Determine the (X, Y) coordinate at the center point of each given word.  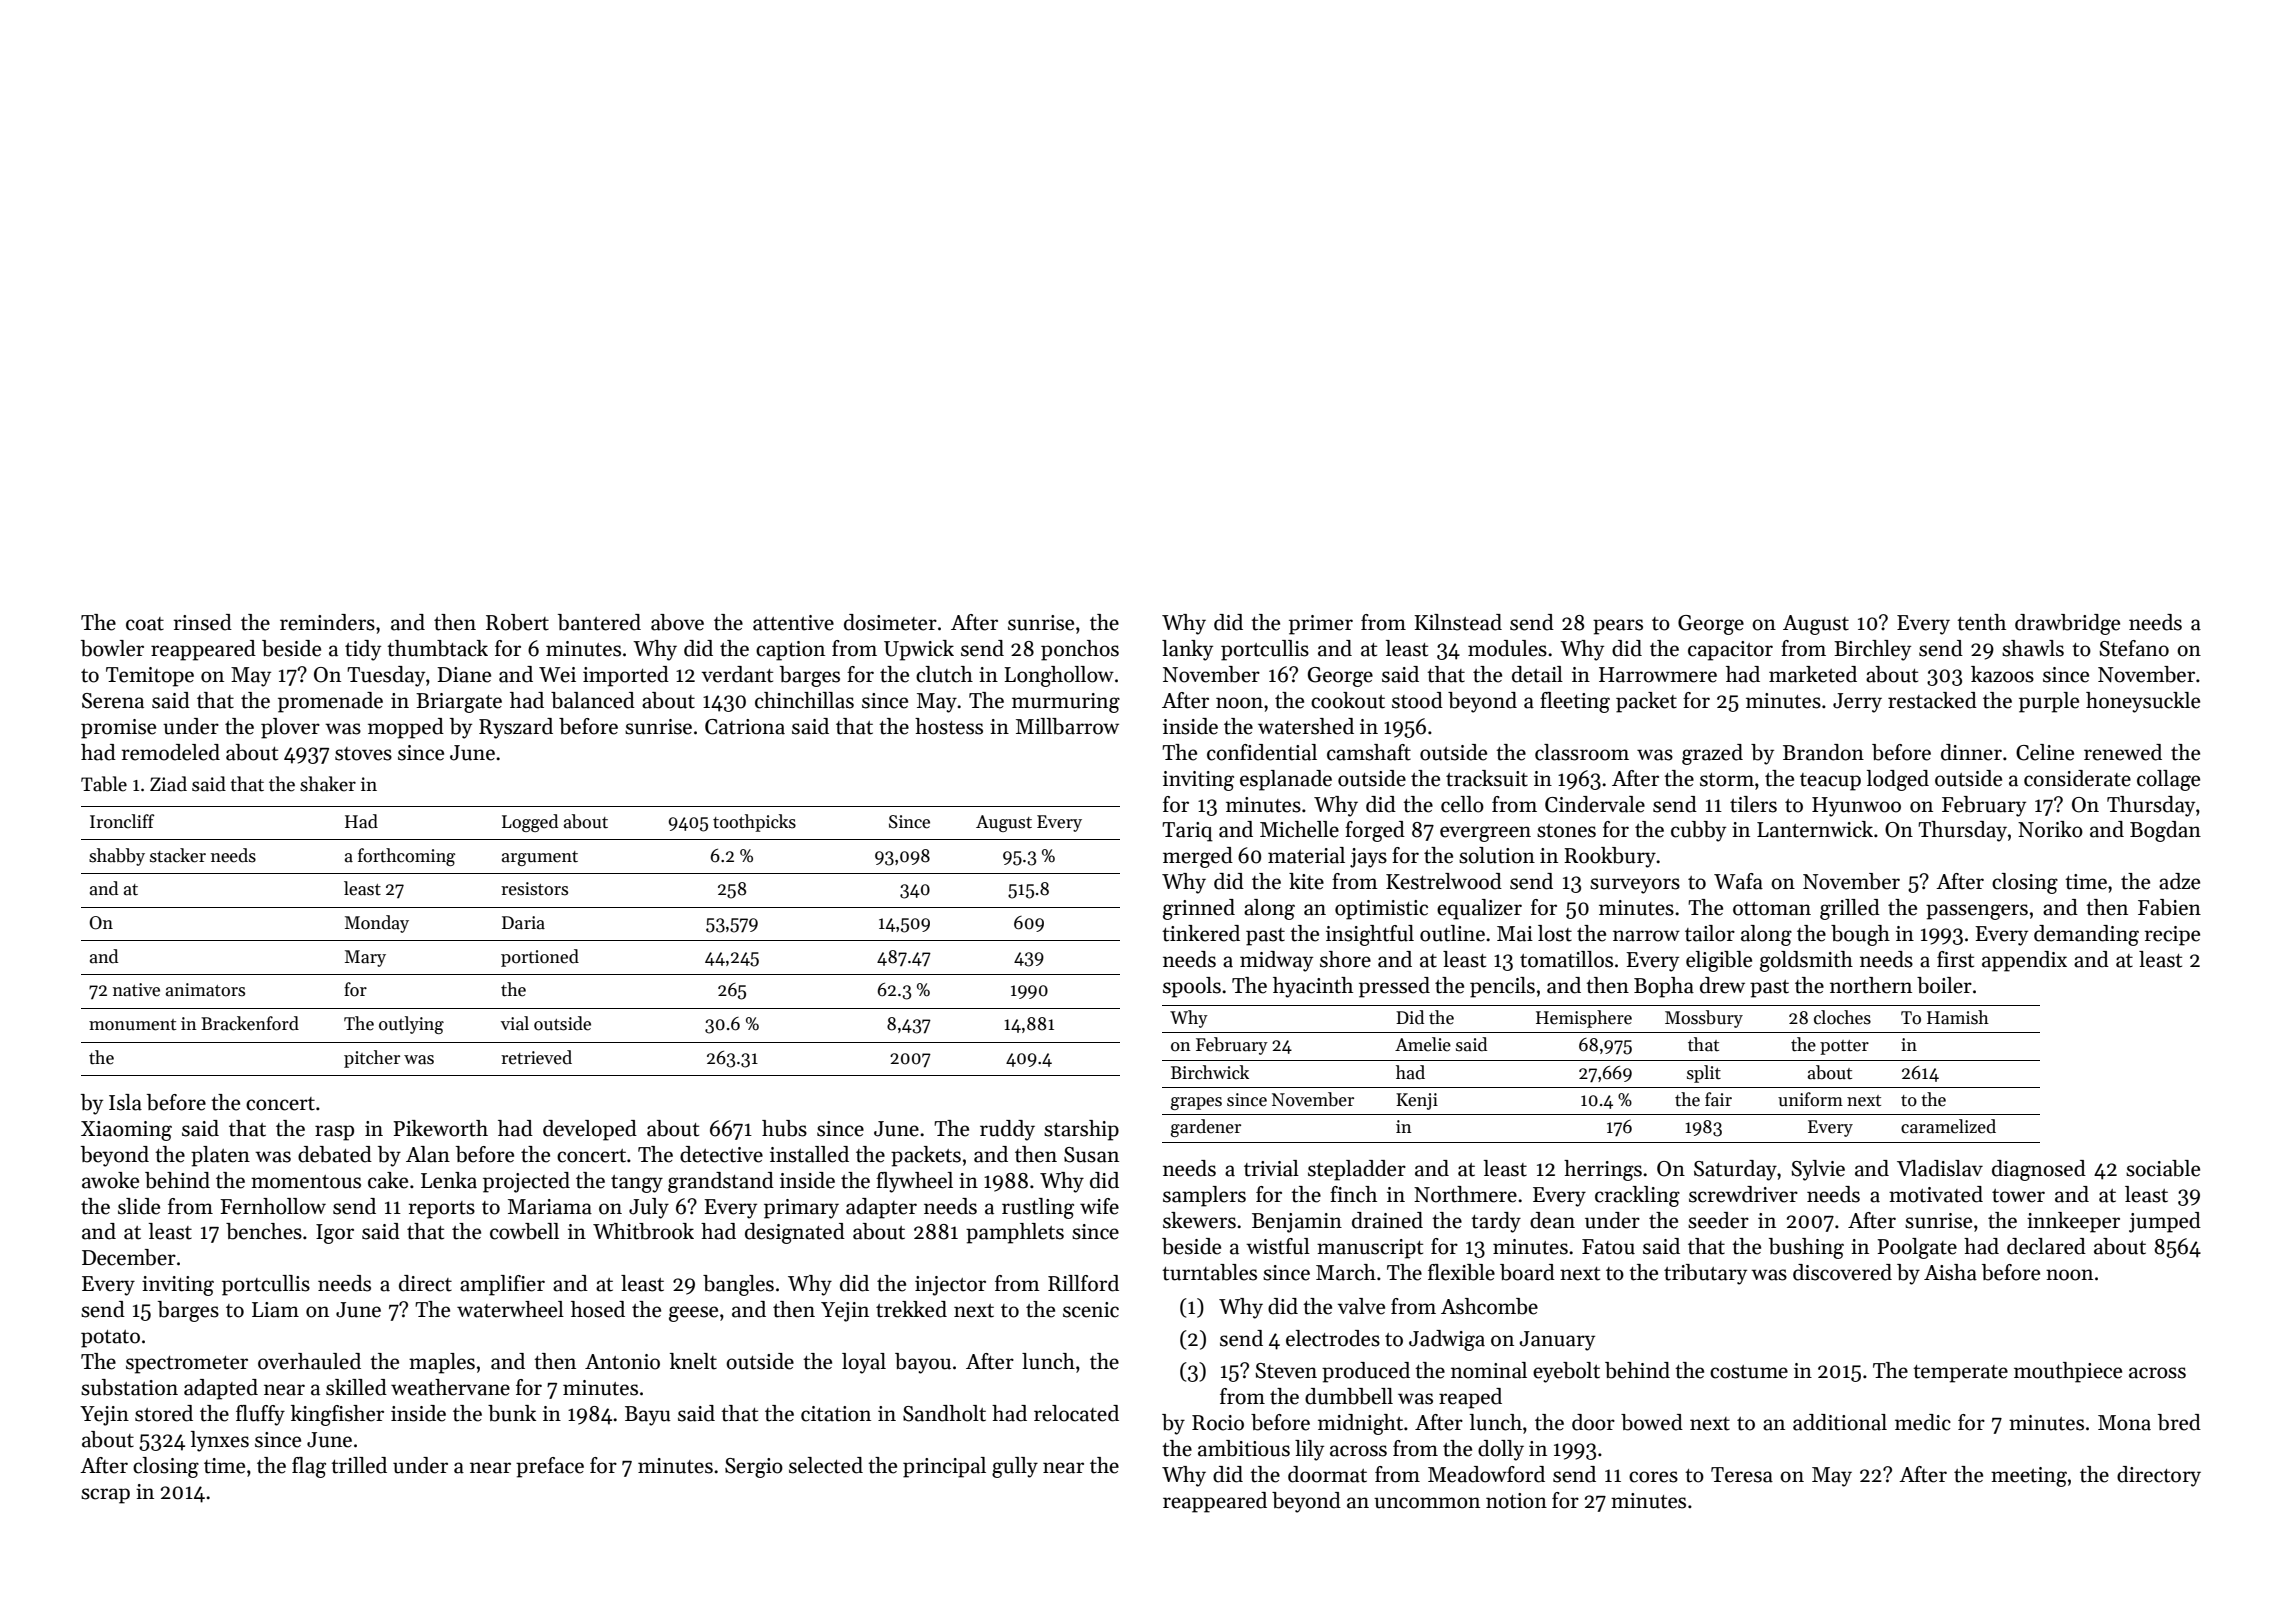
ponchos (1080, 650)
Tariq (1187, 832)
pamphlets (1015, 1233)
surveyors (1635, 886)
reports (441, 1210)
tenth (1981, 622)
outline (1452, 933)
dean (1552, 1220)
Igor (335, 1234)
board (1527, 1272)
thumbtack (437, 648)
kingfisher (337, 1415)
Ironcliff (122, 821)
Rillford (1083, 1283)
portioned (540, 958)
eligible (1719, 961)
